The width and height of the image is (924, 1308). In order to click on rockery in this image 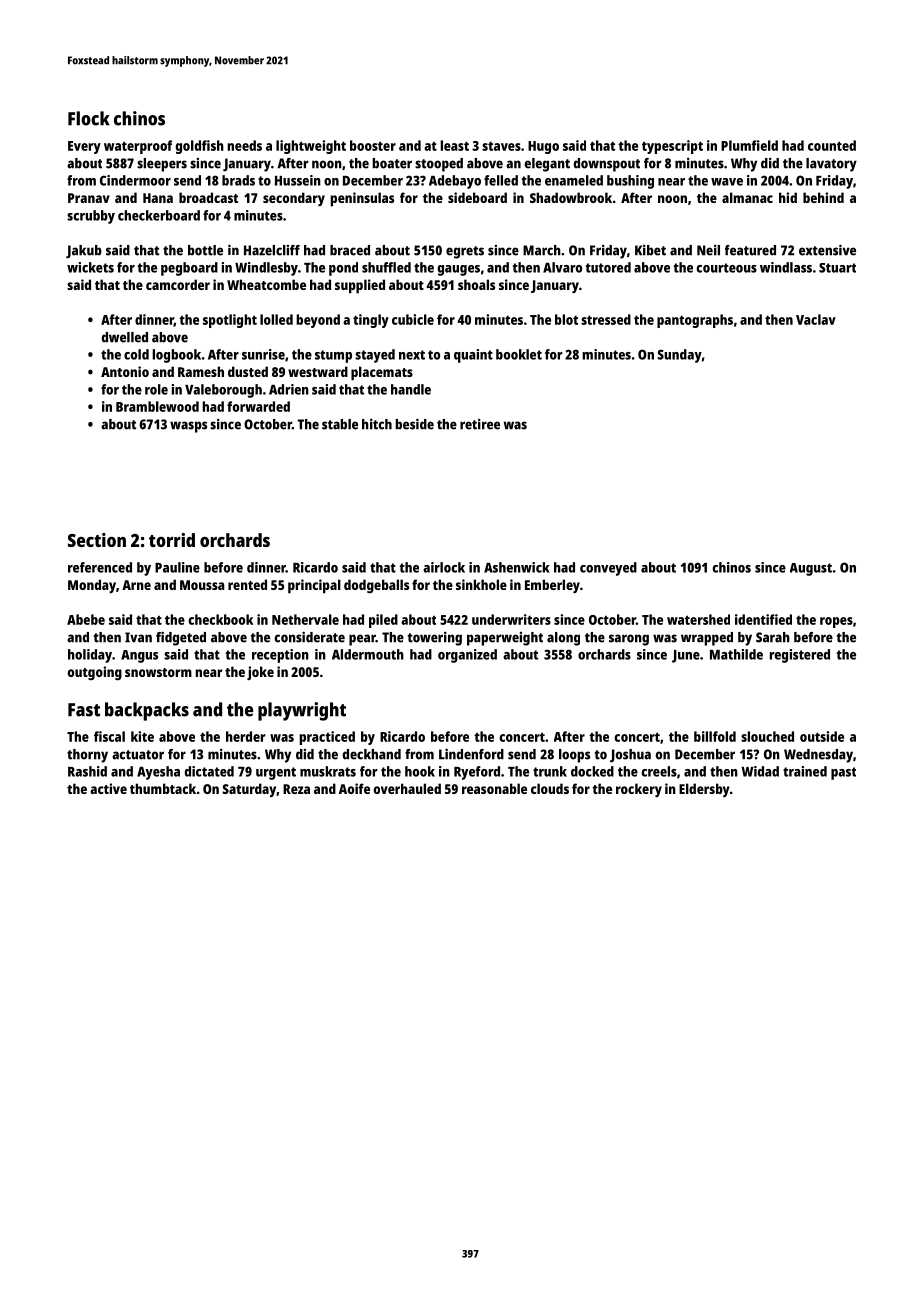, I will do `click(639, 790)`.
